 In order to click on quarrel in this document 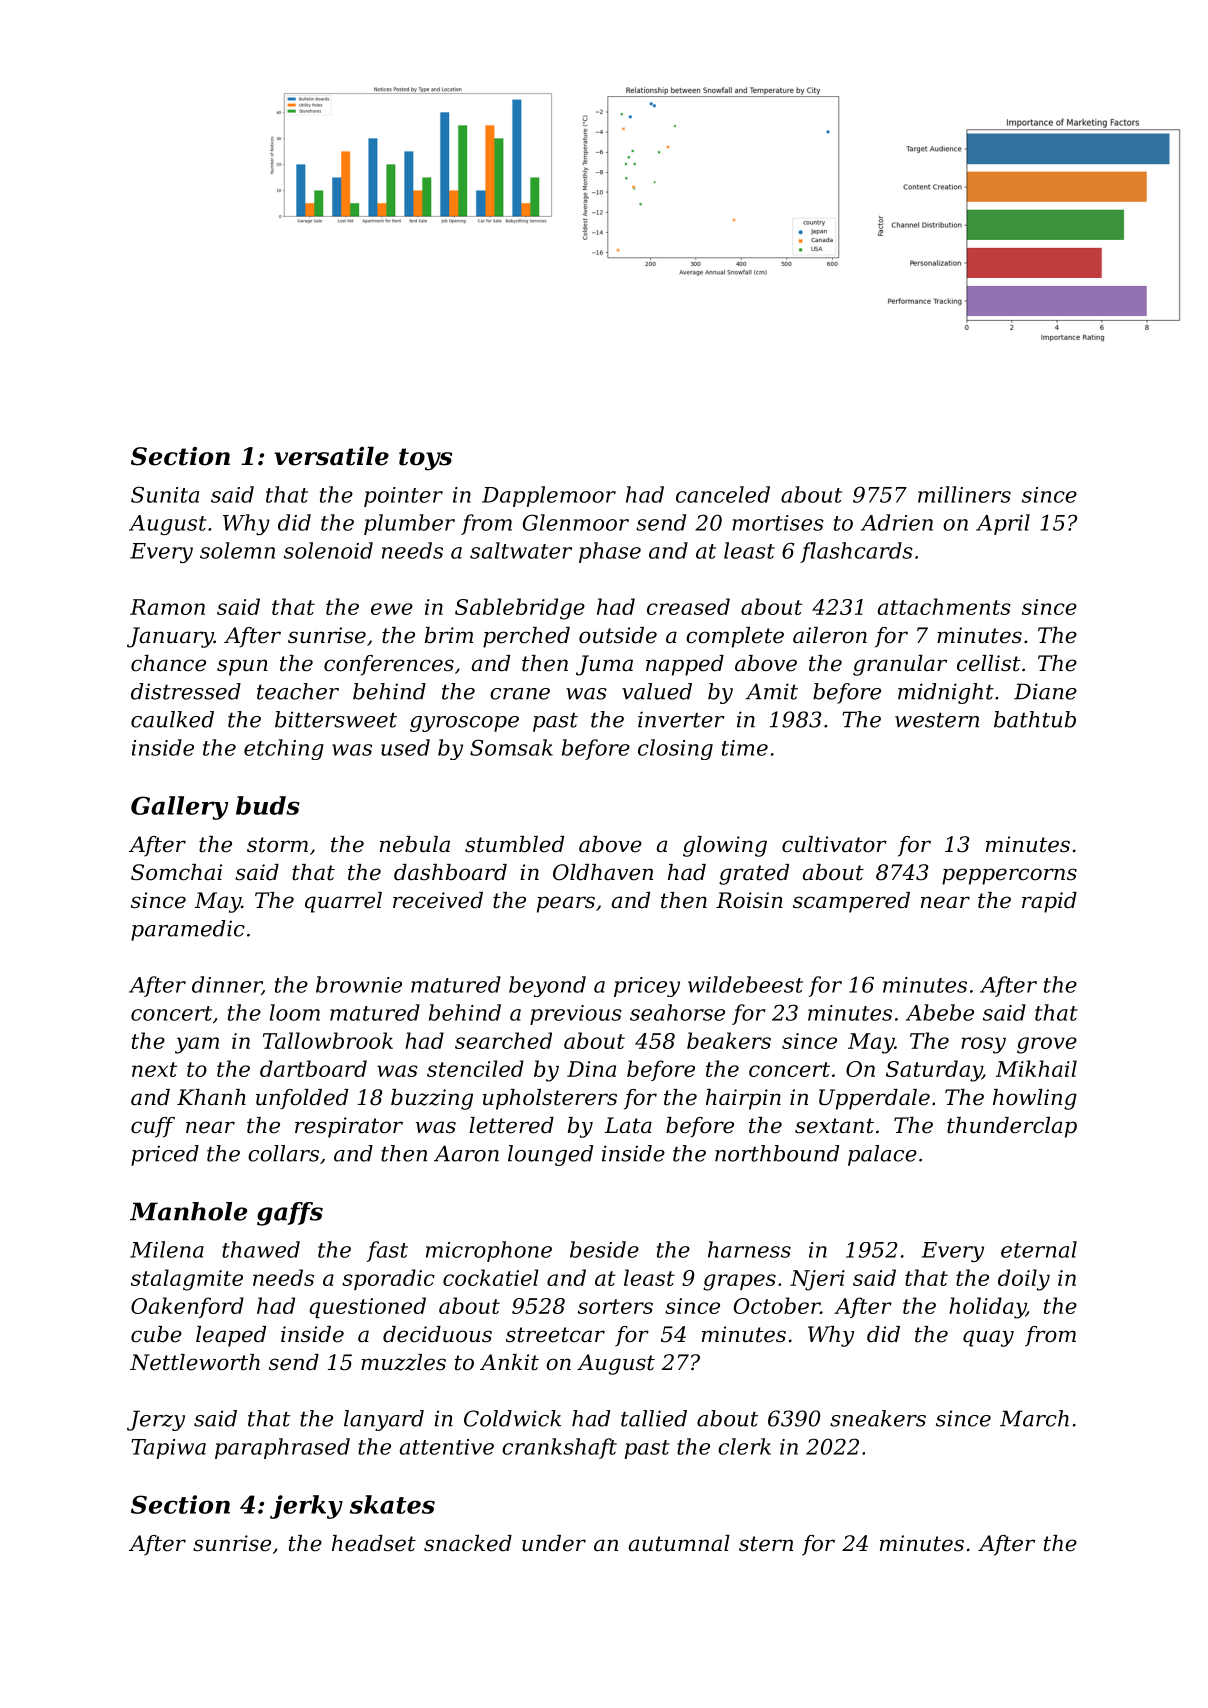, I will do `click(343, 902)`.
